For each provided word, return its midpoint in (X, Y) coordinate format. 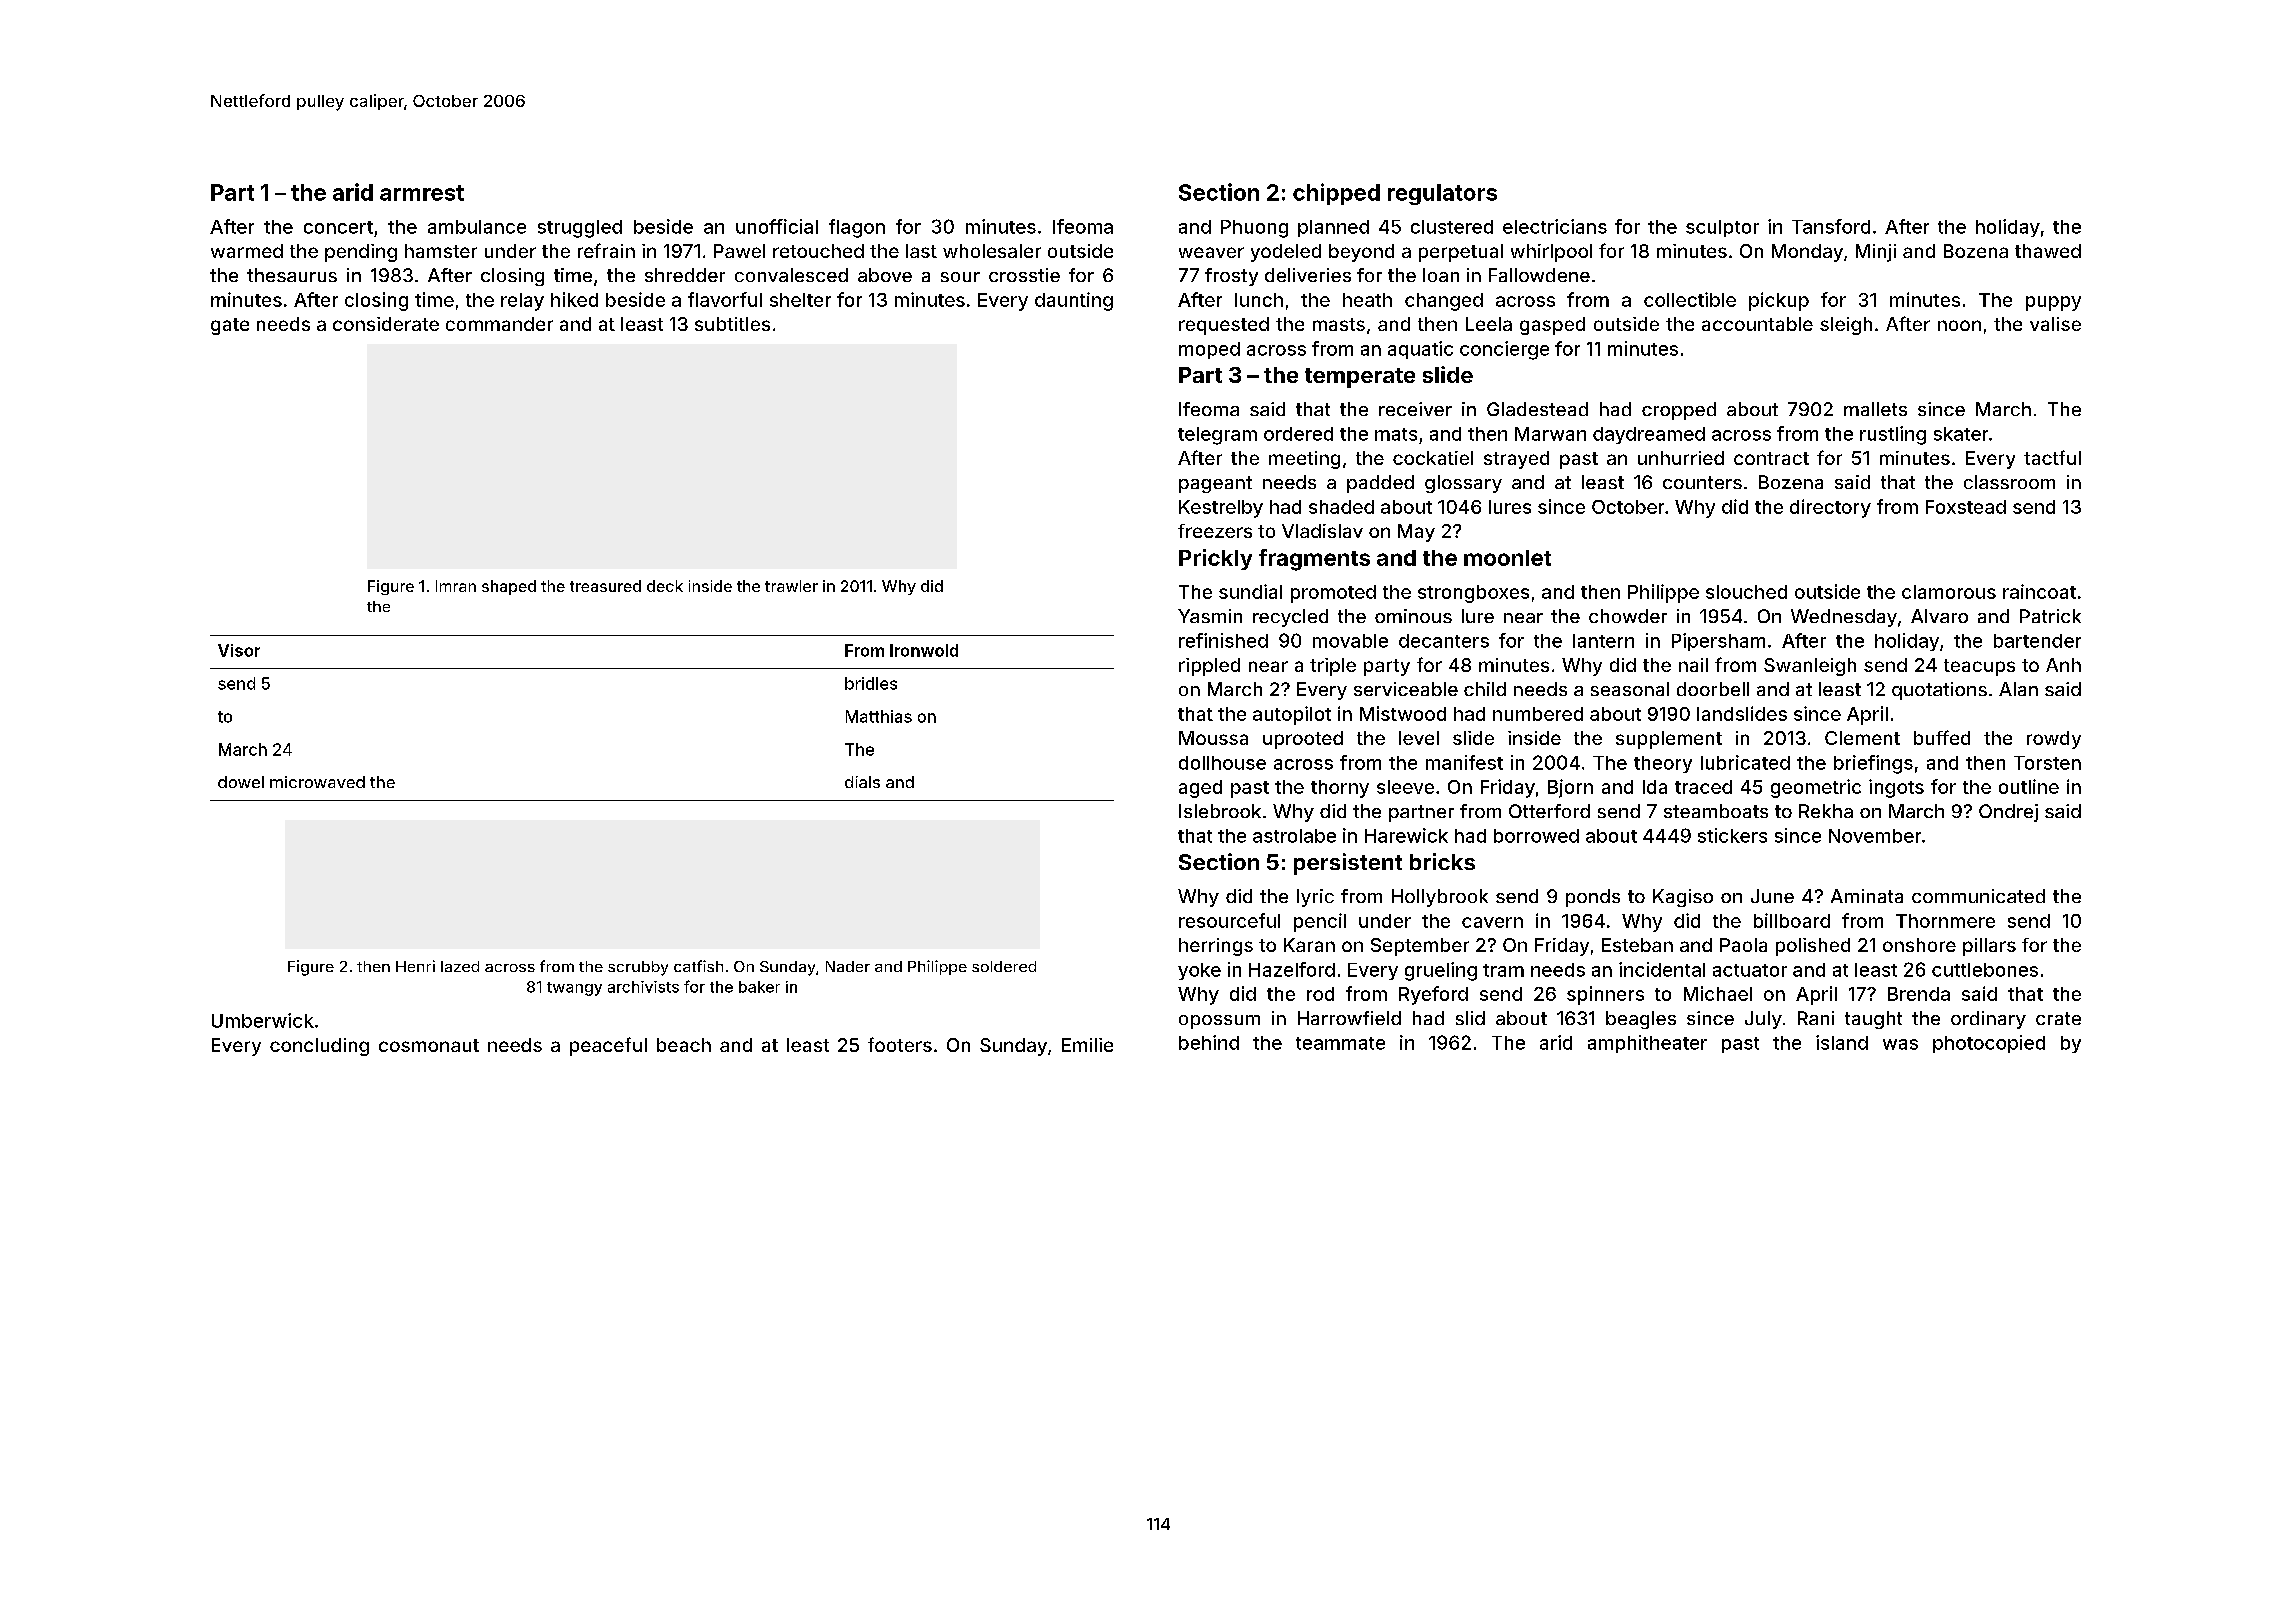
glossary (1463, 484)
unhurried (1681, 458)
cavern (1492, 922)
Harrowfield (1349, 1018)
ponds (1593, 898)
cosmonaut (429, 1045)
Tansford (1831, 226)
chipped (1336, 194)
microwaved (317, 782)
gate (230, 326)
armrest (422, 193)
